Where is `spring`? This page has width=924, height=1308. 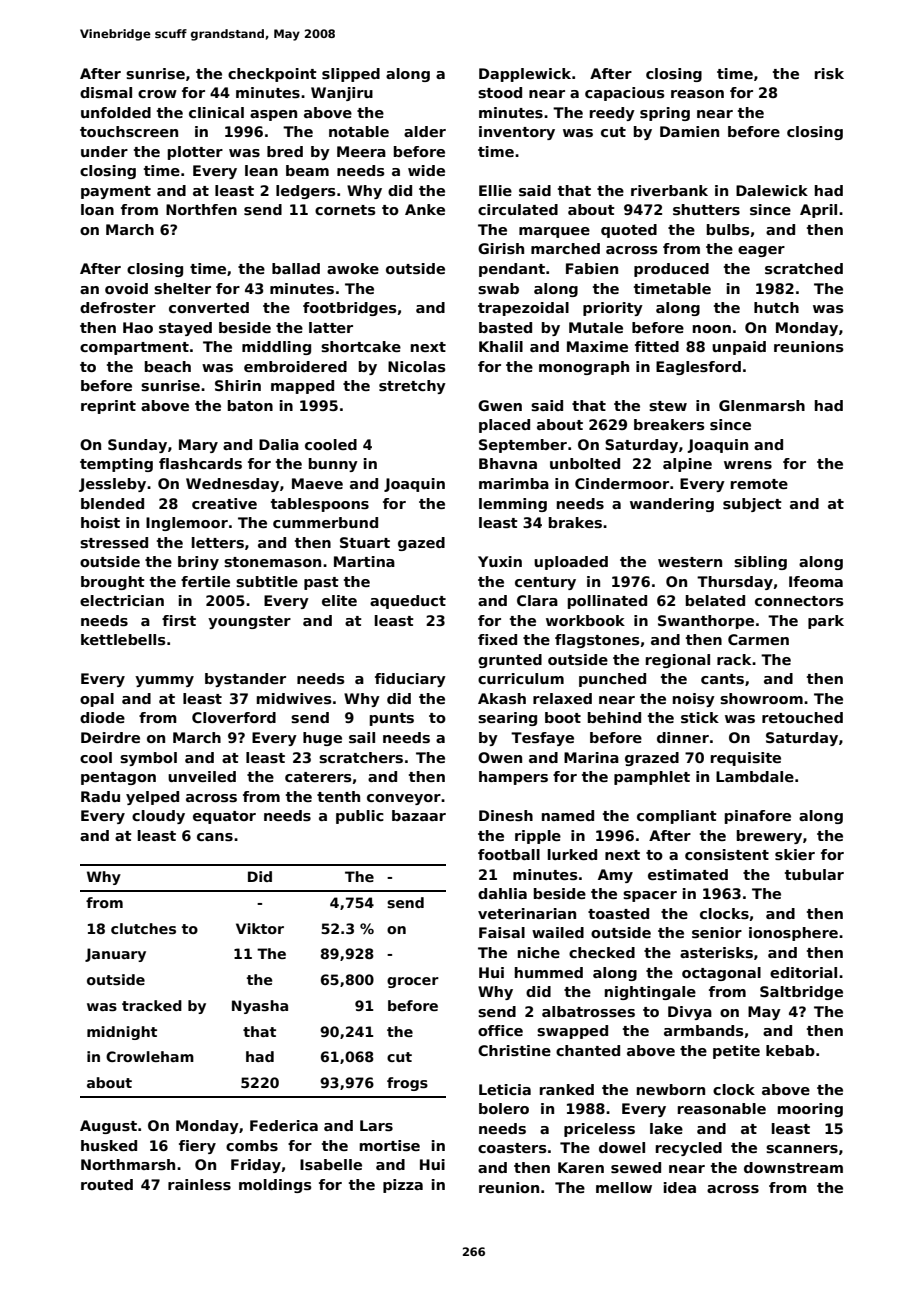
spring is located at coordinates (665, 114).
